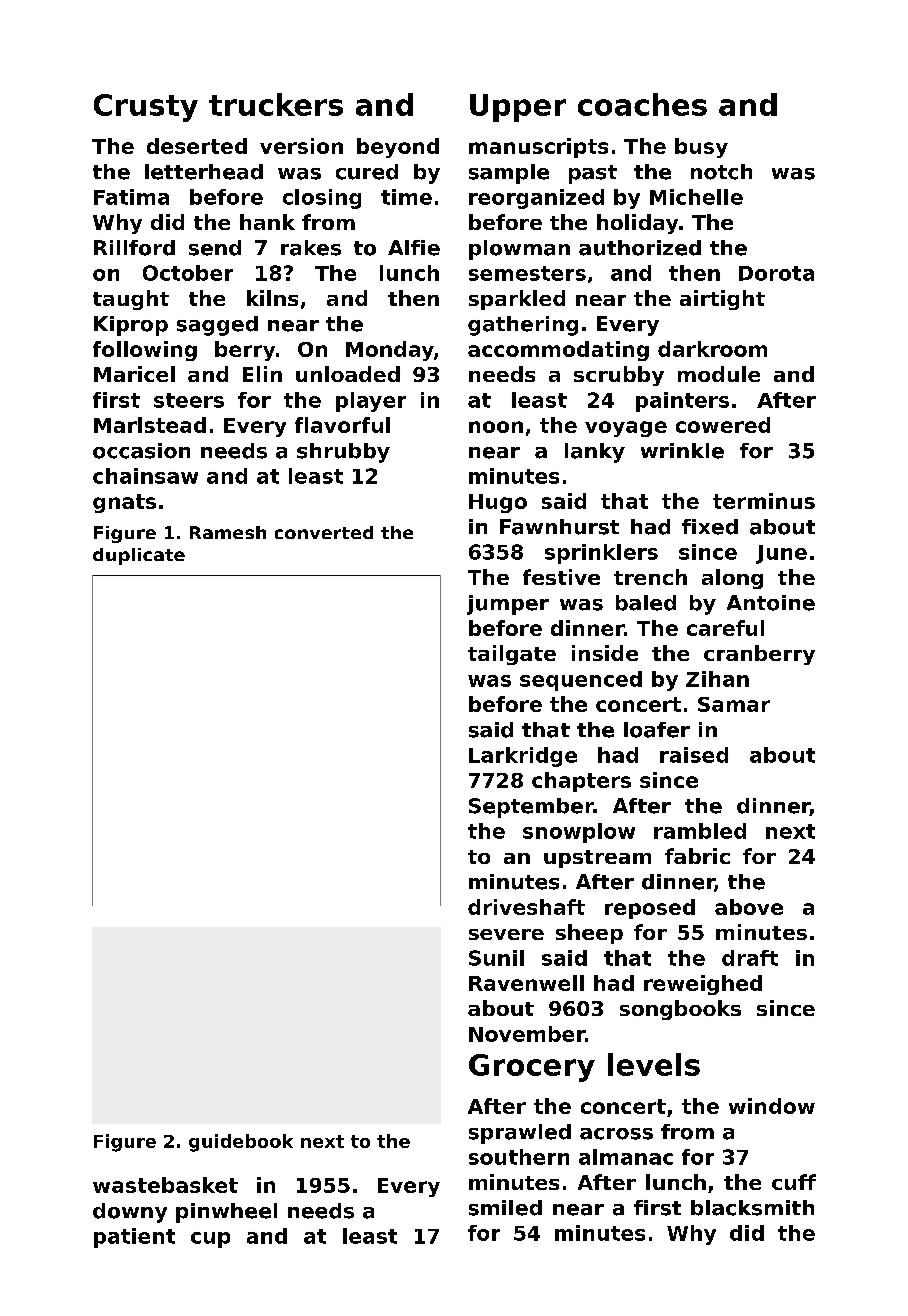  What do you see at coordinates (311, 248) in the screenshot?
I see `rakes` at bounding box center [311, 248].
